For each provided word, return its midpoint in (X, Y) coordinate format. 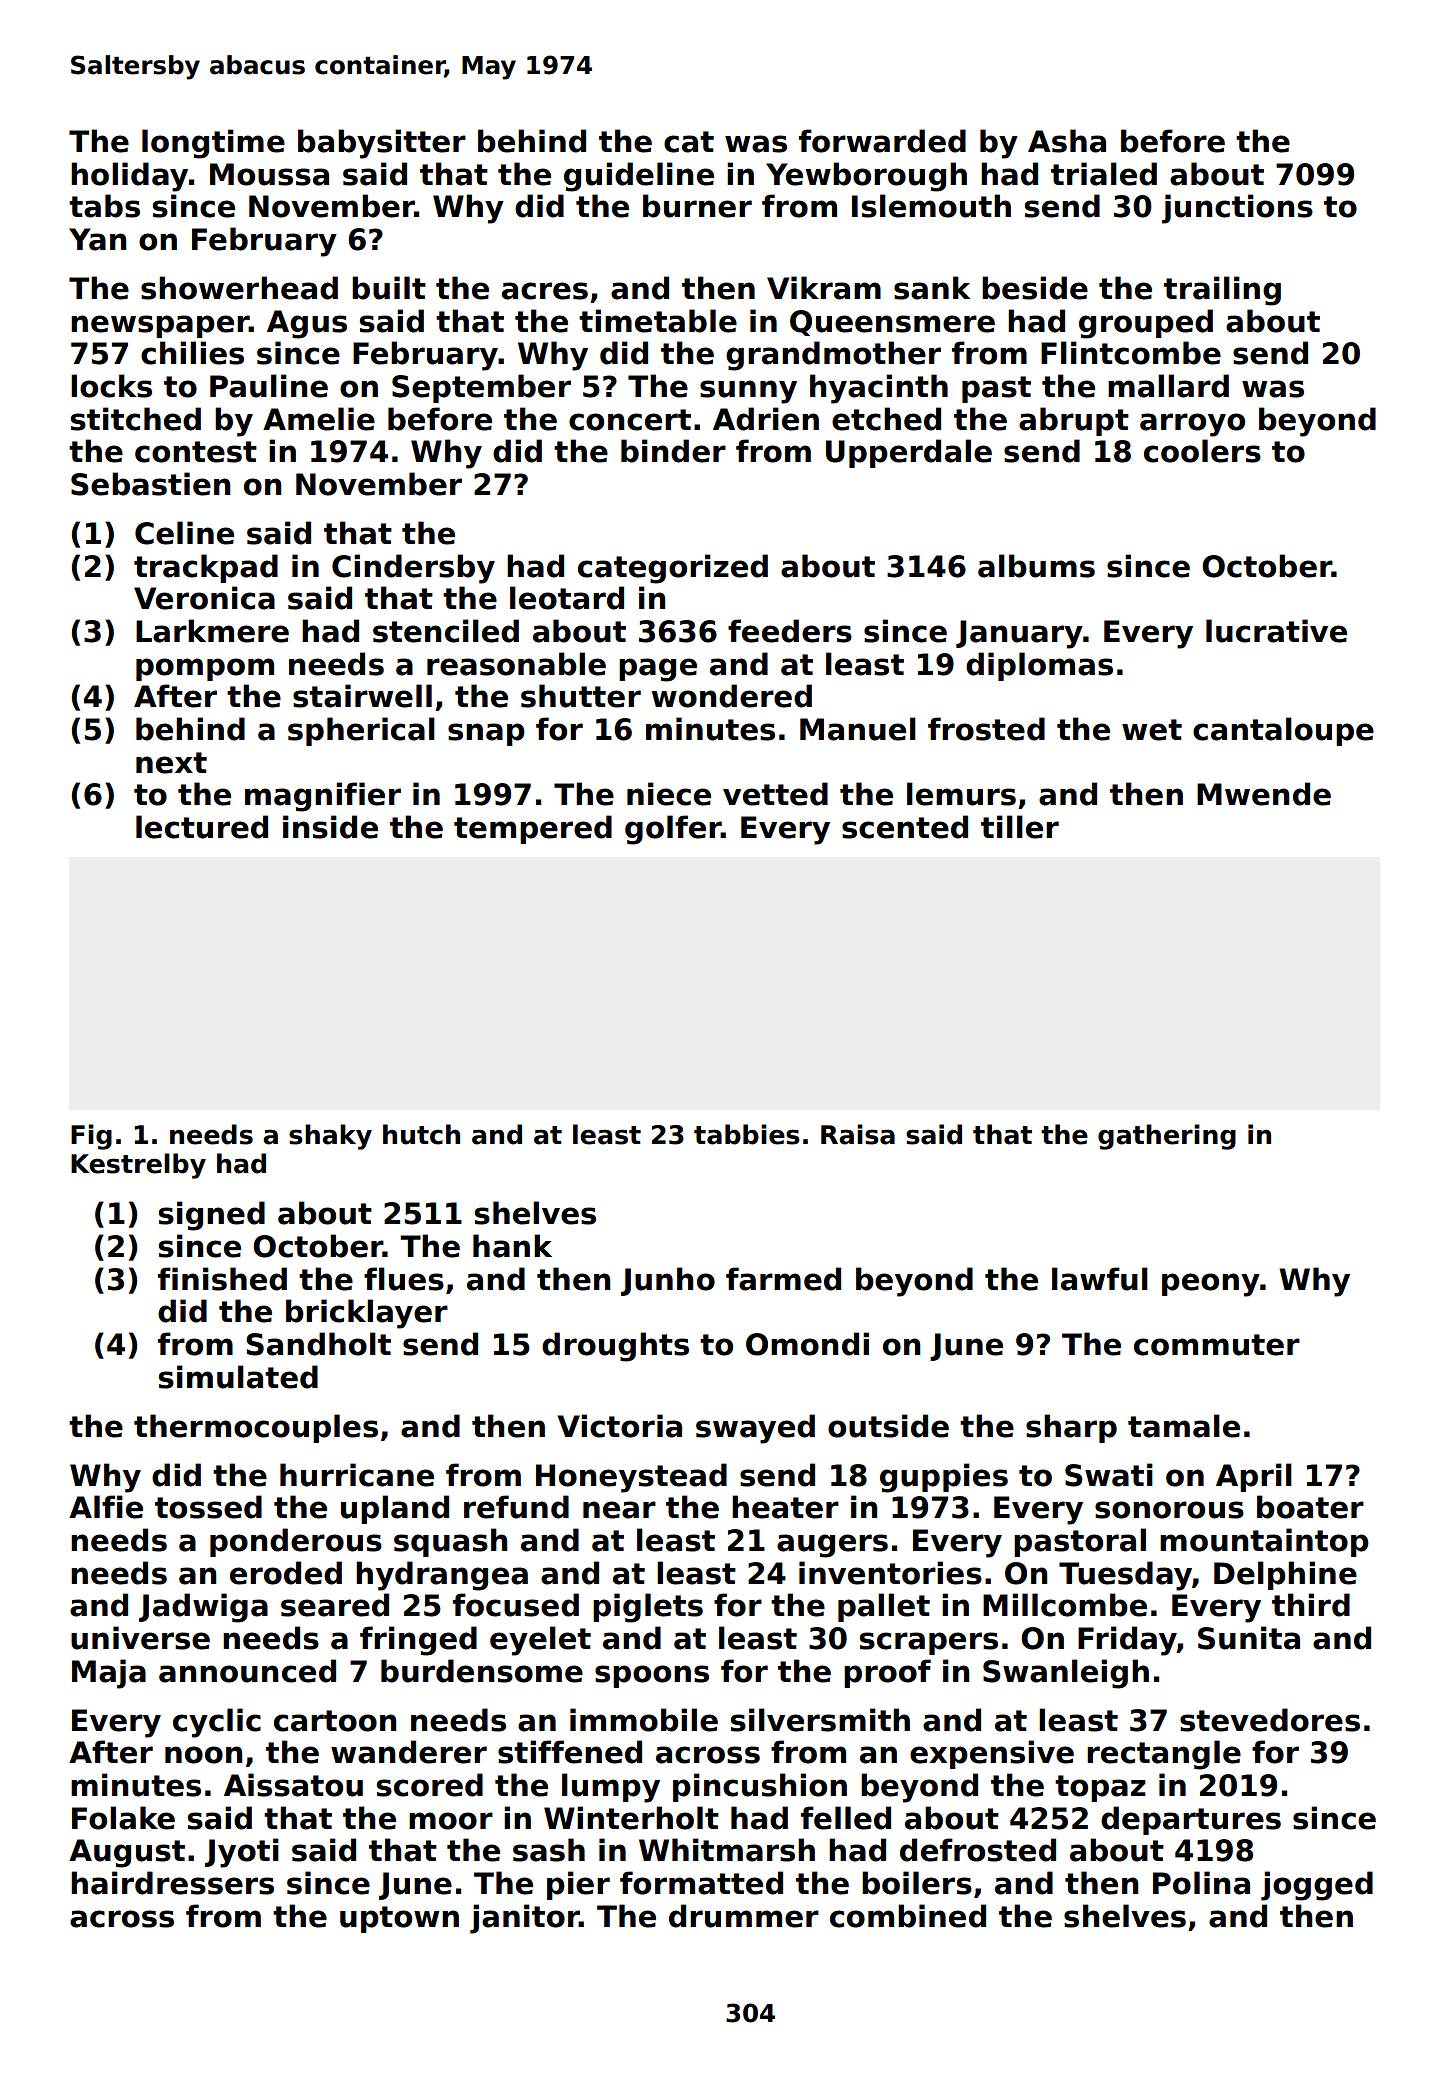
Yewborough (866, 177)
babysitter (382, 144)
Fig (91, 1137)
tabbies (747, 1134)
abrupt (1074, 421)
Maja (109, 1674)
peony (1211, 1285)
